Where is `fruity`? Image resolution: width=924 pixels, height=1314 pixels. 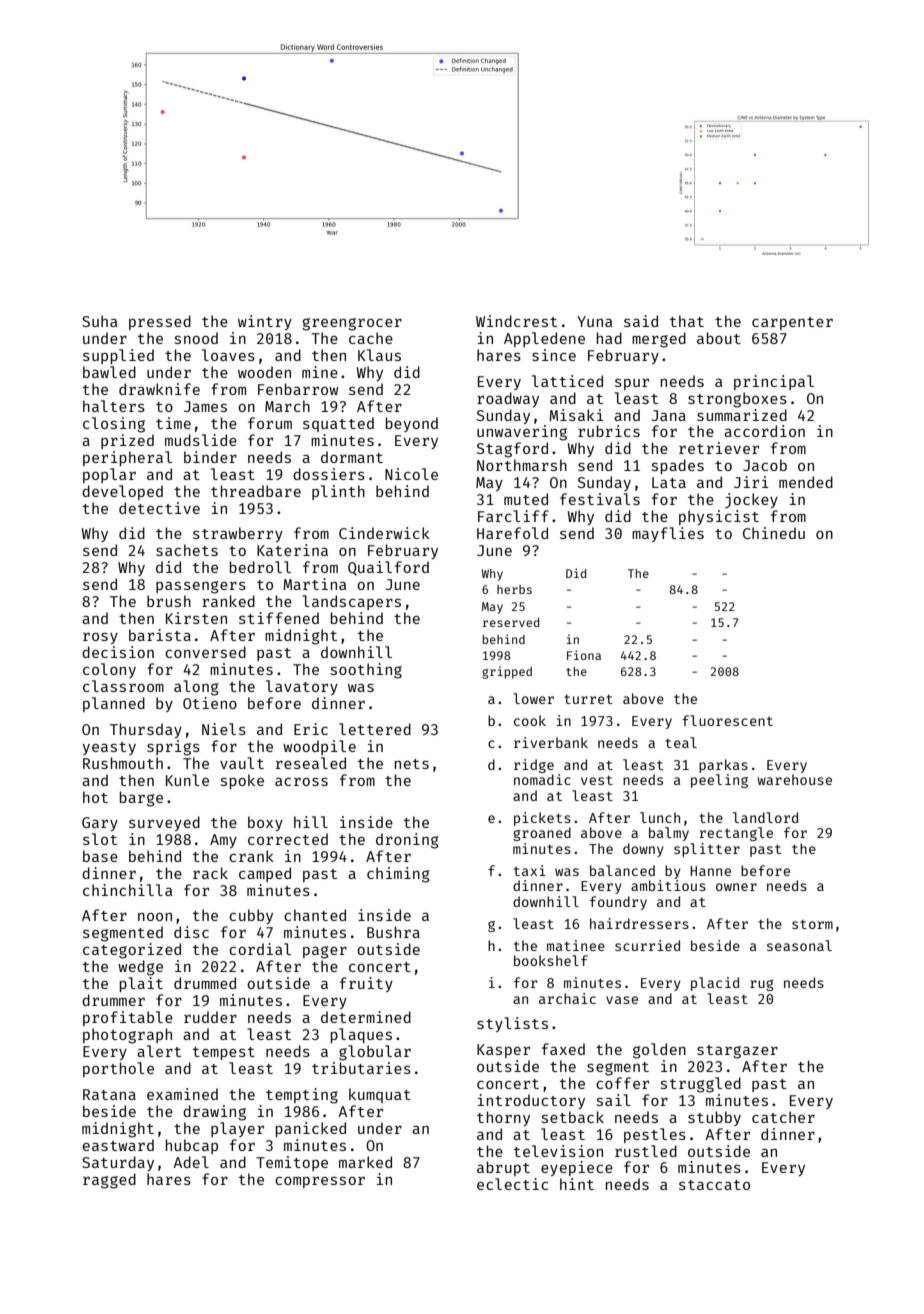
fruity is located at coordinates (366, 984).
